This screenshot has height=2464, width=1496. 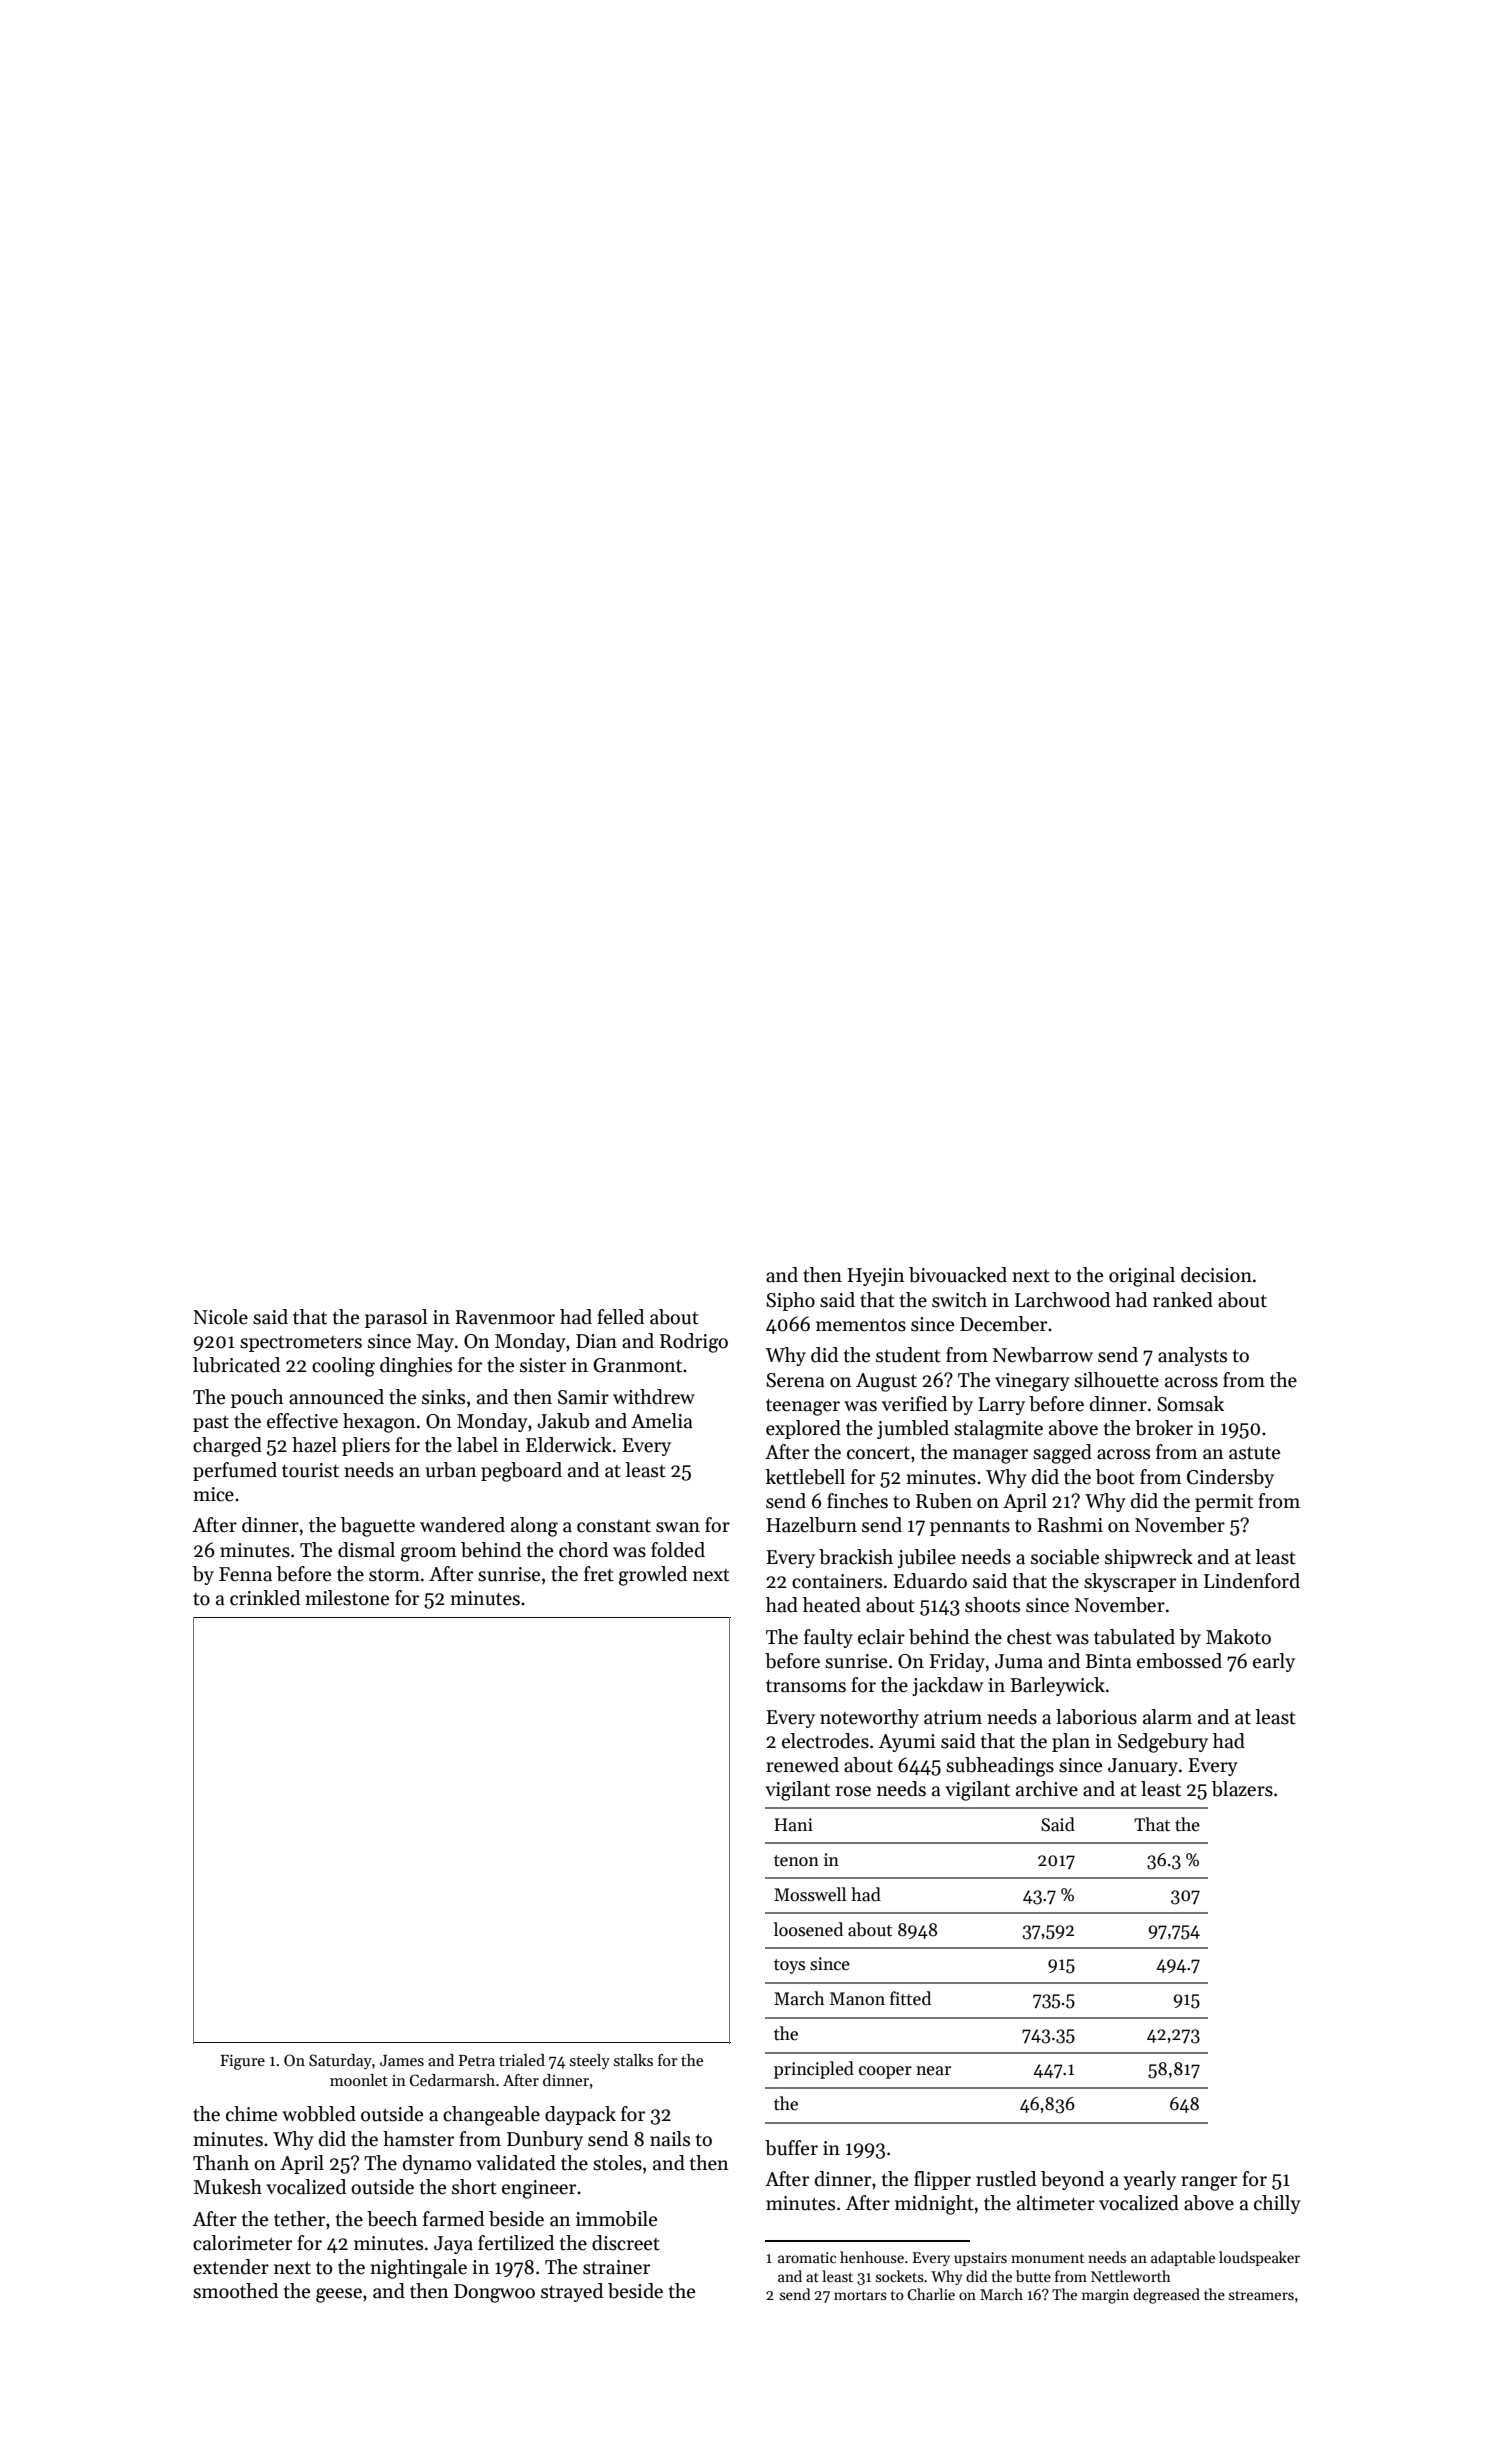 What do you see at coordinates (235, 2291) in the screenshot?
I see `smoothed` at bounding box center [235, 2291].
